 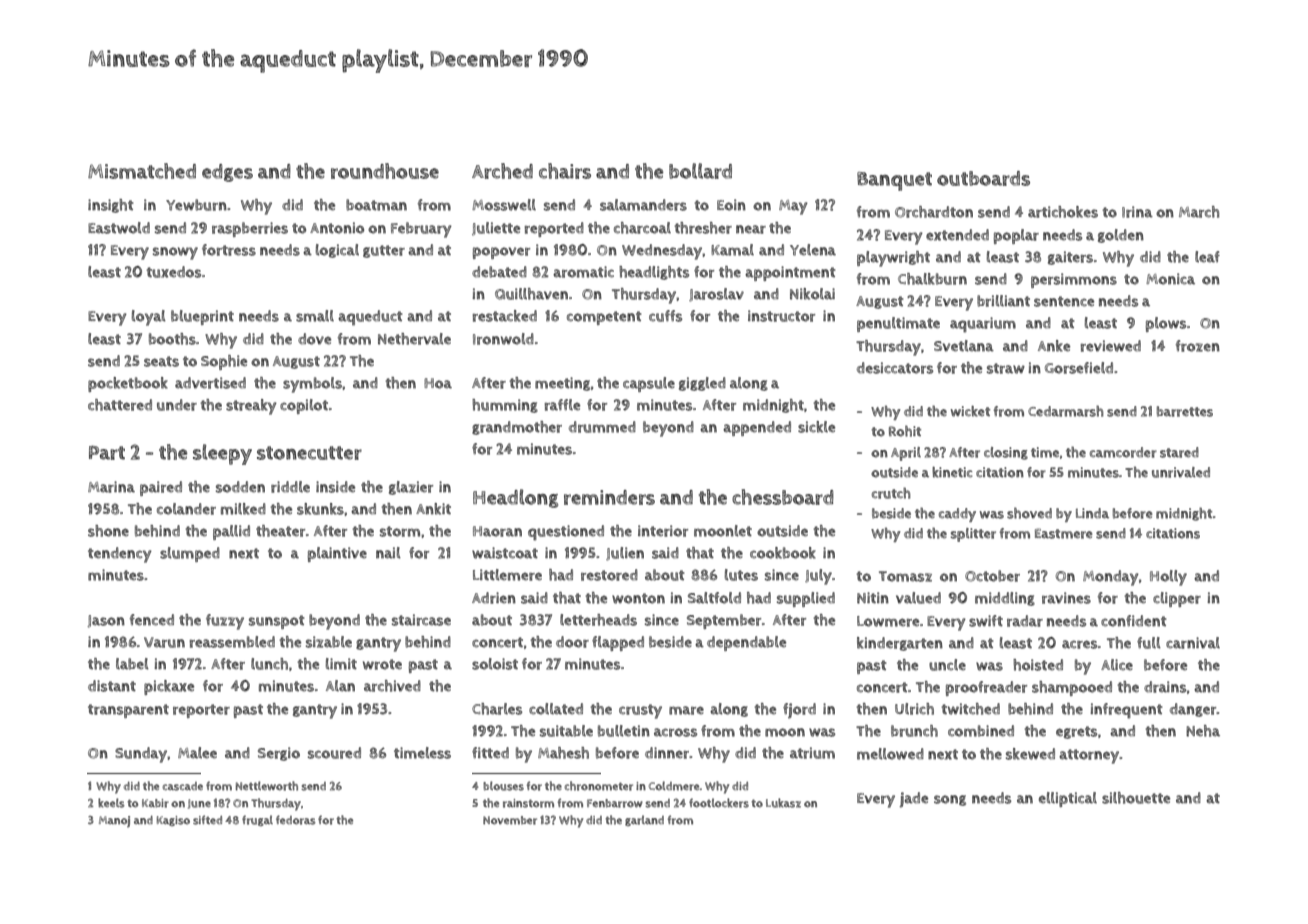 I want to click on elliptical, so click(x=1068, y=799).
